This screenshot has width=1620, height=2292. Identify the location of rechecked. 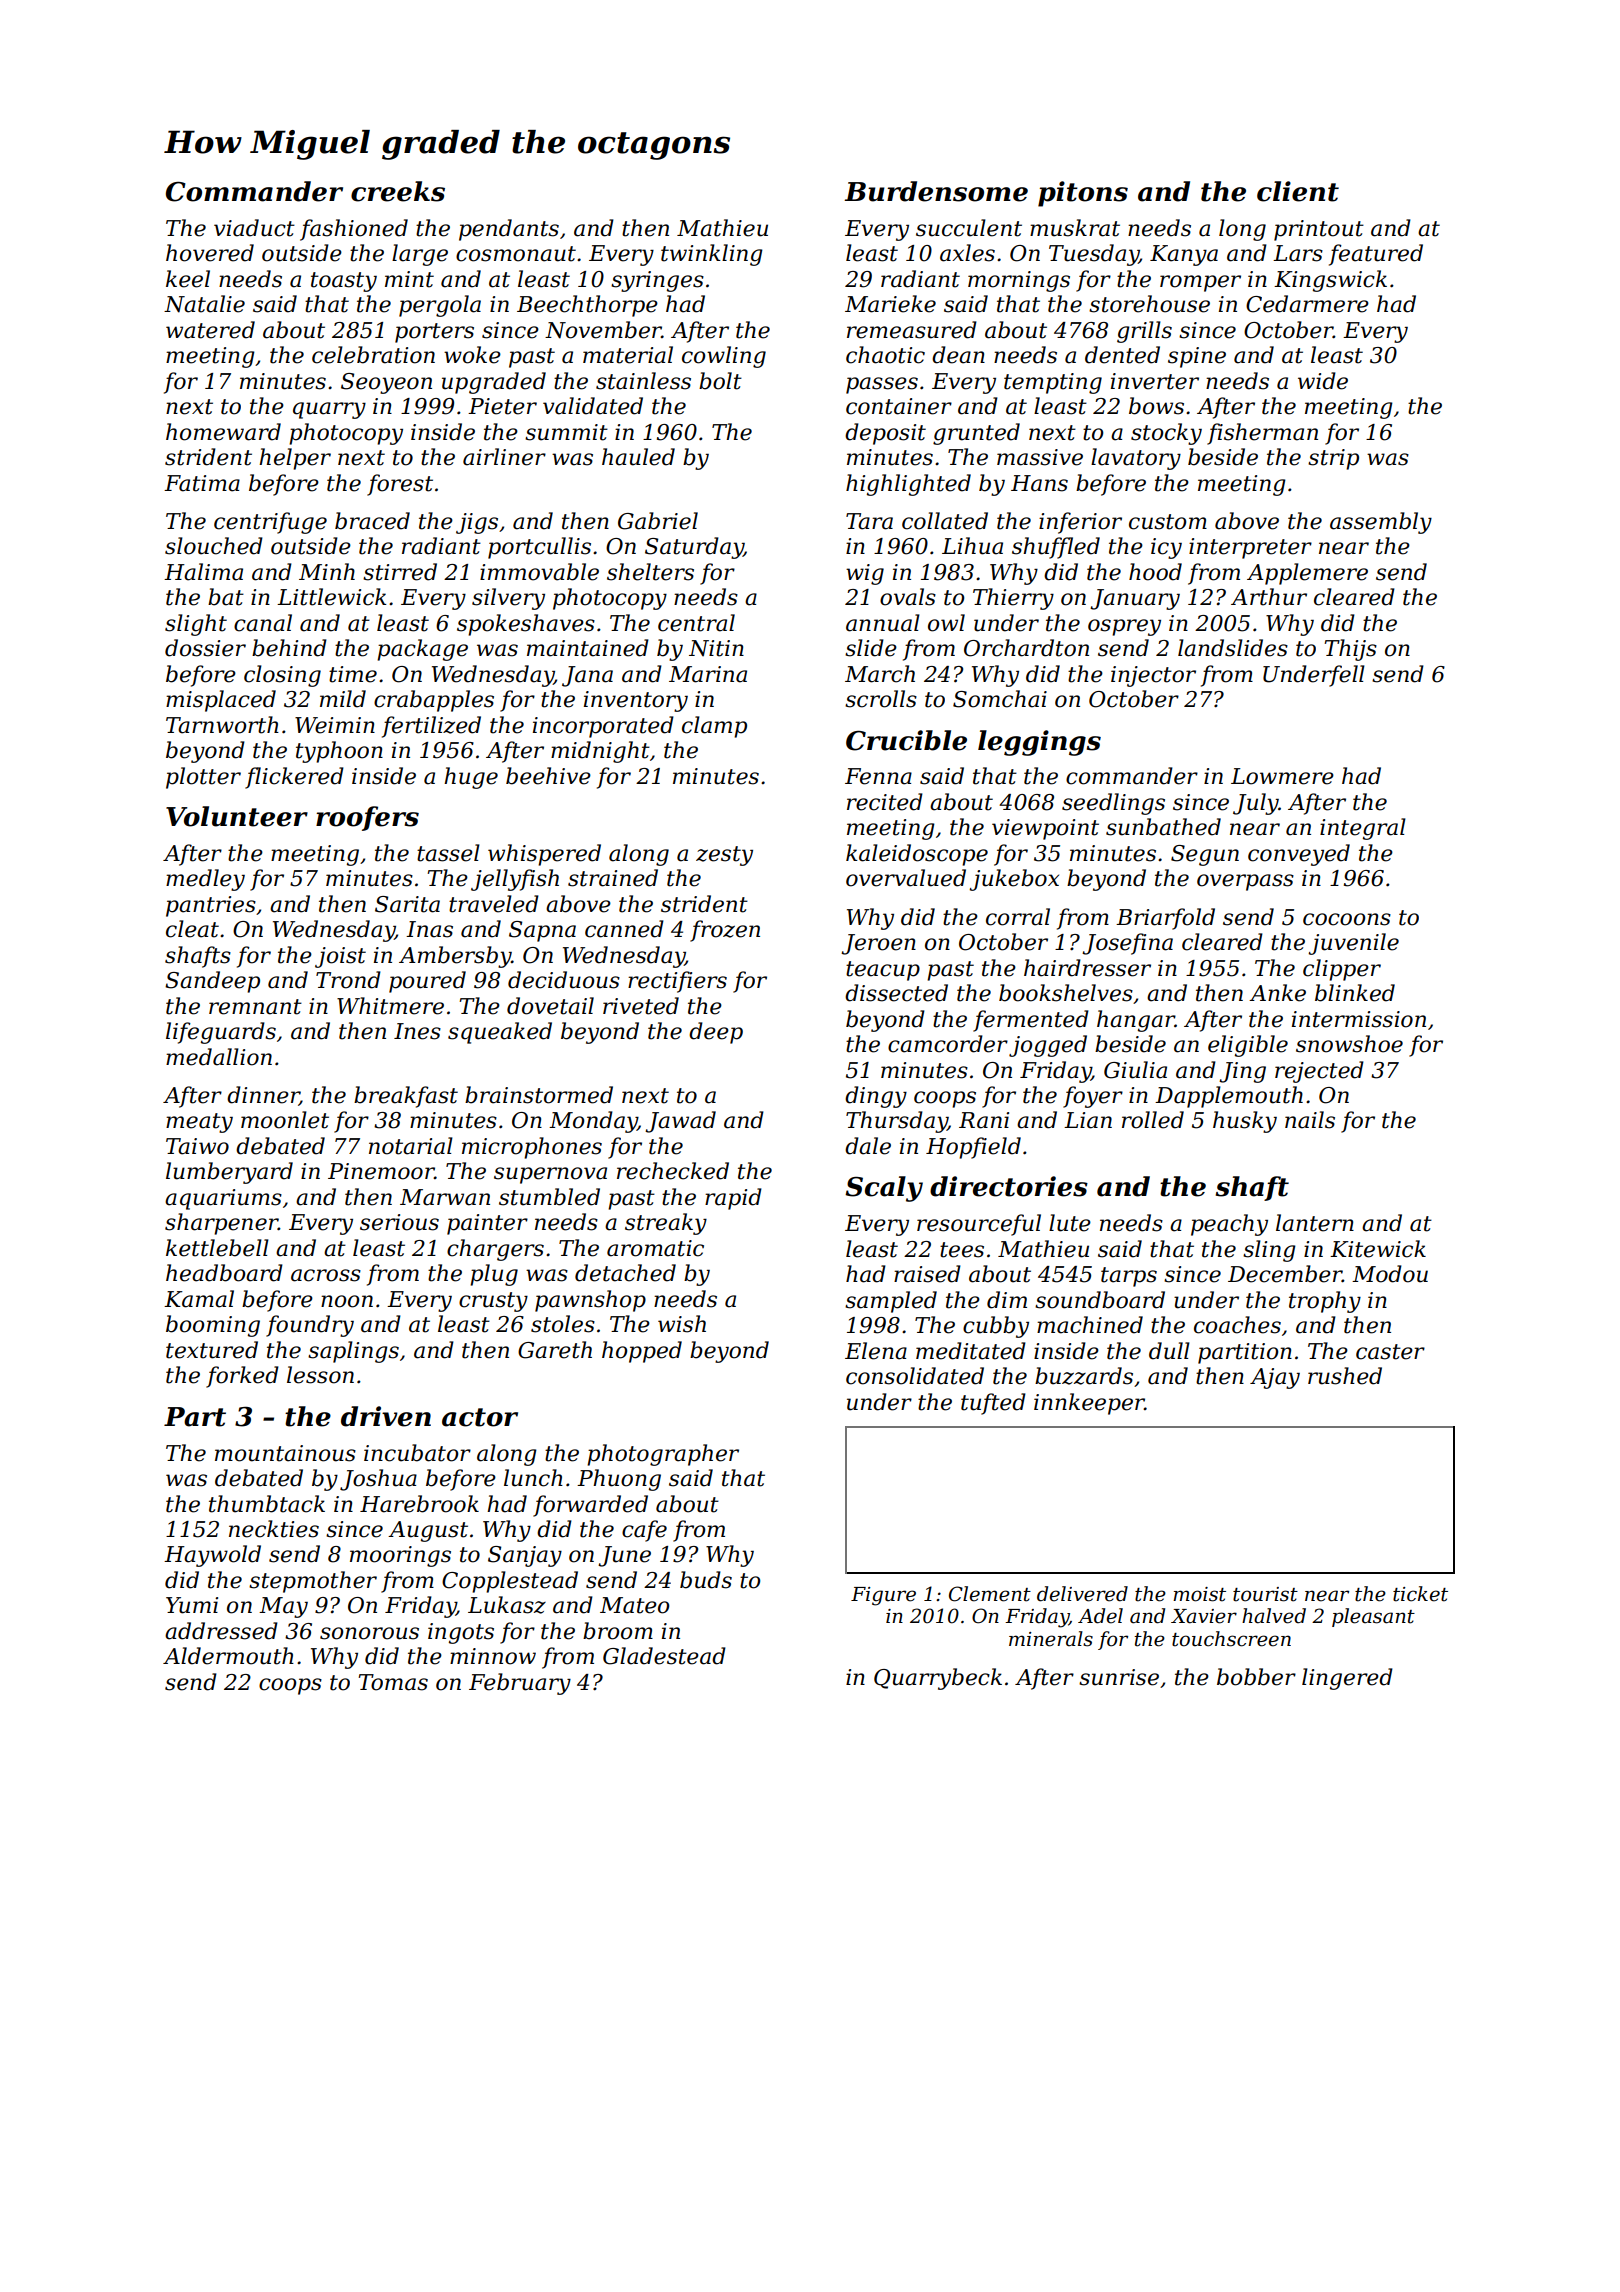
(673, 1171).
